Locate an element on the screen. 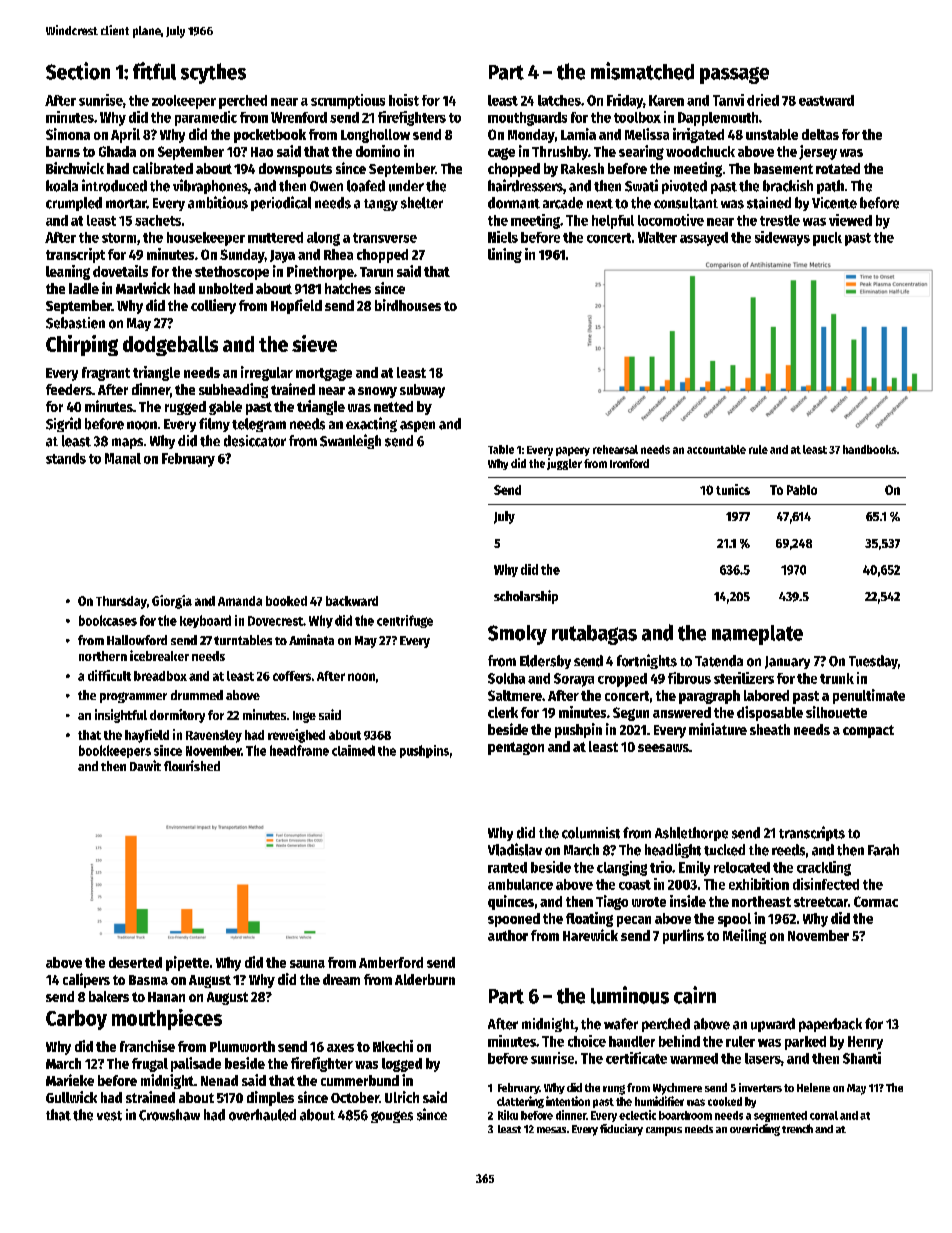 This screenshot has width=952, height=1233. hoist is located at coordinates (404, 100).
